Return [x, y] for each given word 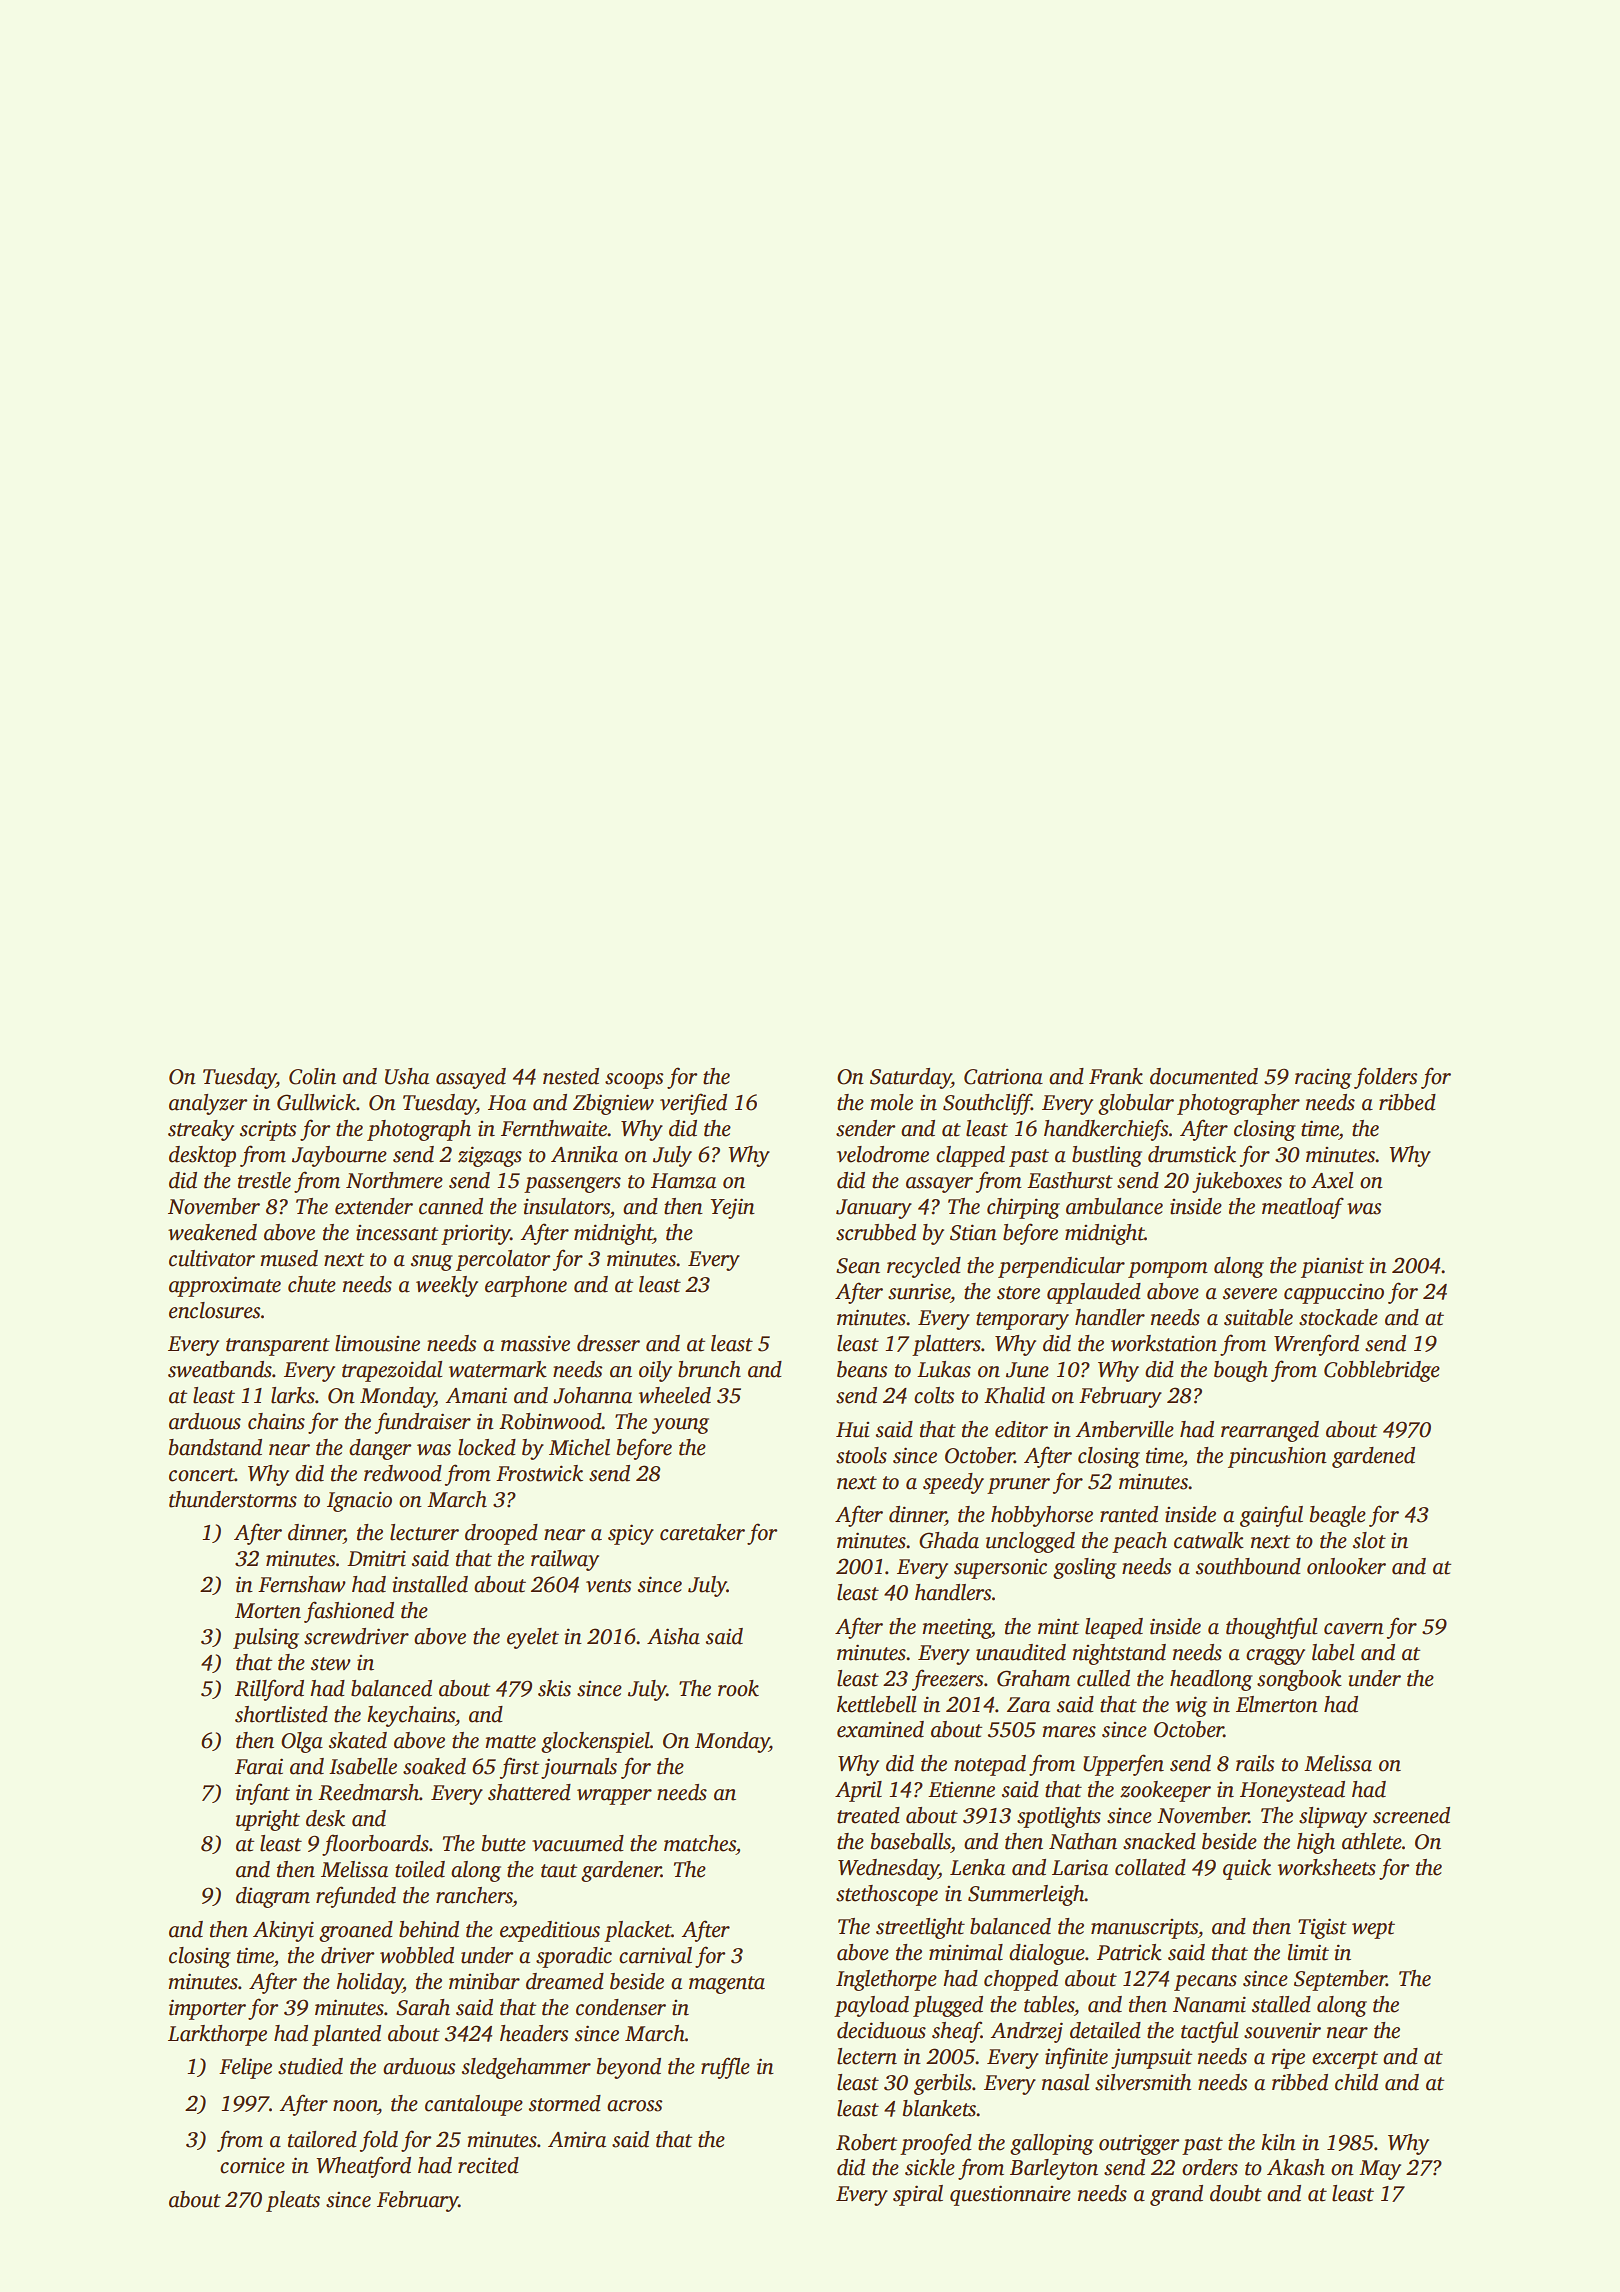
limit [1308, 1952]
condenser [621, 2007]
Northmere [394, 1180]
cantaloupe [474, 2105]
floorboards [375, 1845]
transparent [278, 1347]
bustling [1107, 1156]
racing [1323, 1079]
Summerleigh [1026, 1895]
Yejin [732, 1208]
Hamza [683, 1181]
